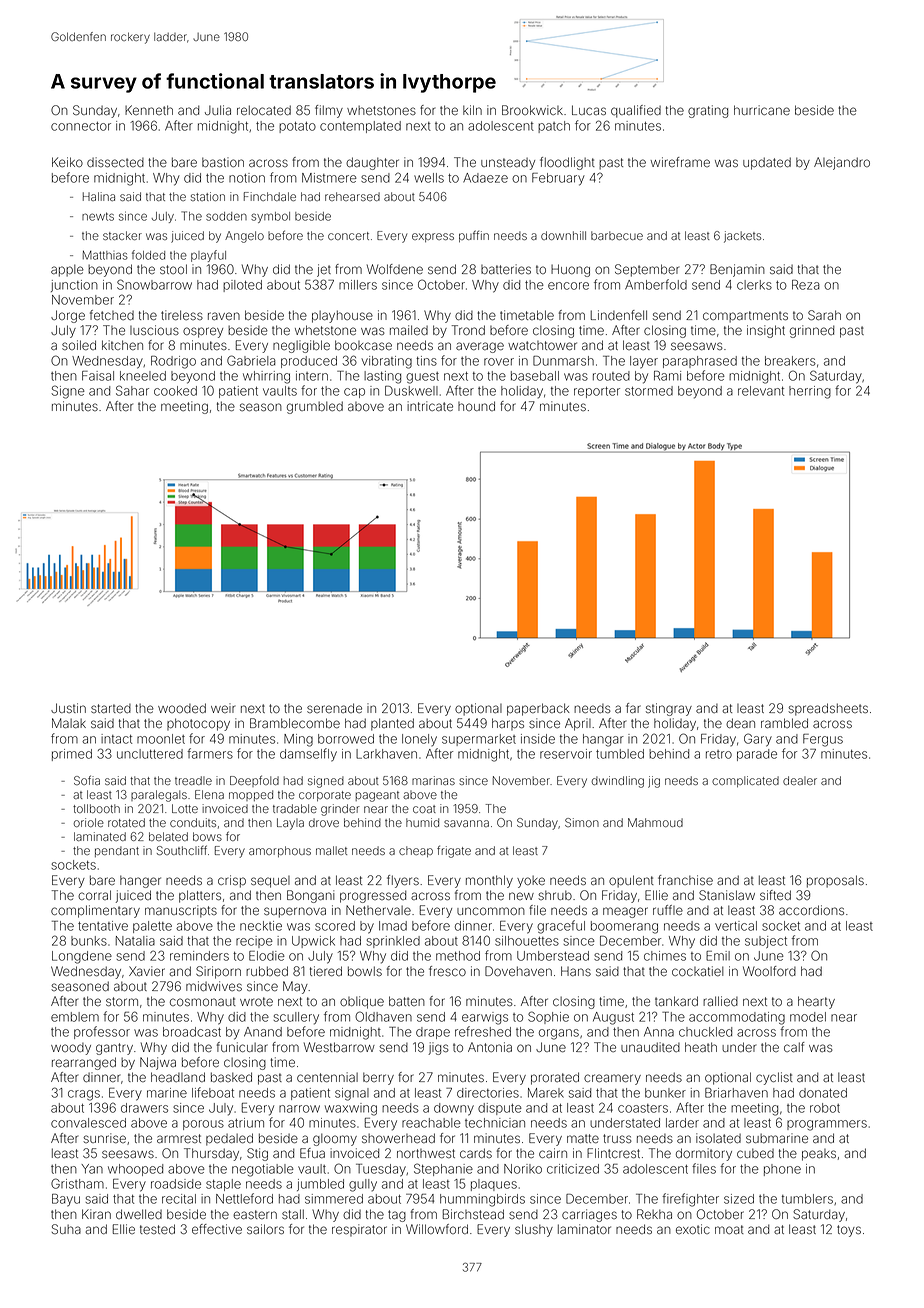 Image resolution: width=924 pixels, height=1308 pixels. I want to click on wooded, so click(182, 708).
